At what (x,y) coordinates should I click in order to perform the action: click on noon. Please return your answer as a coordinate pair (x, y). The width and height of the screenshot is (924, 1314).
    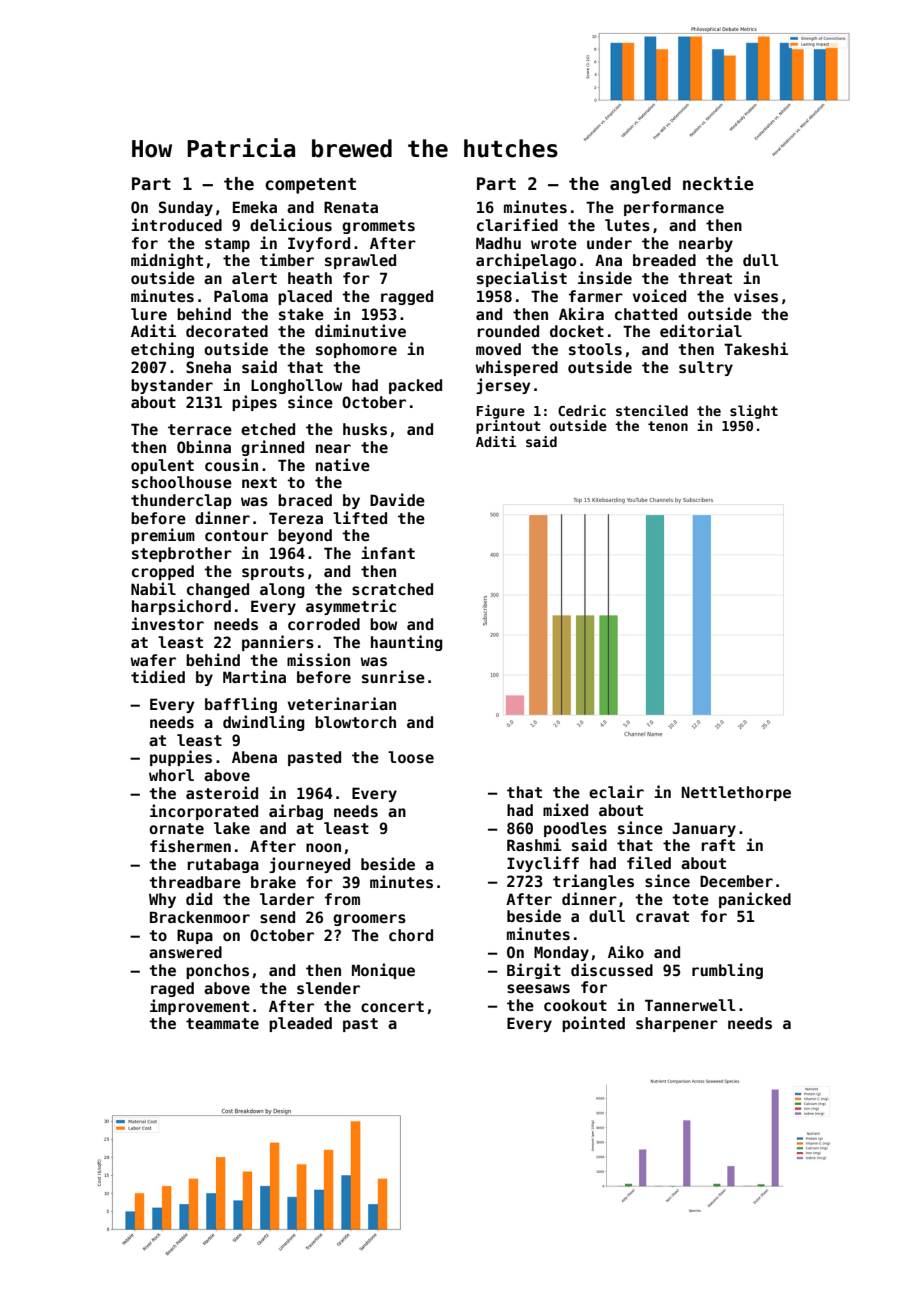
    Looking at the image, I should click on (323, 847).
